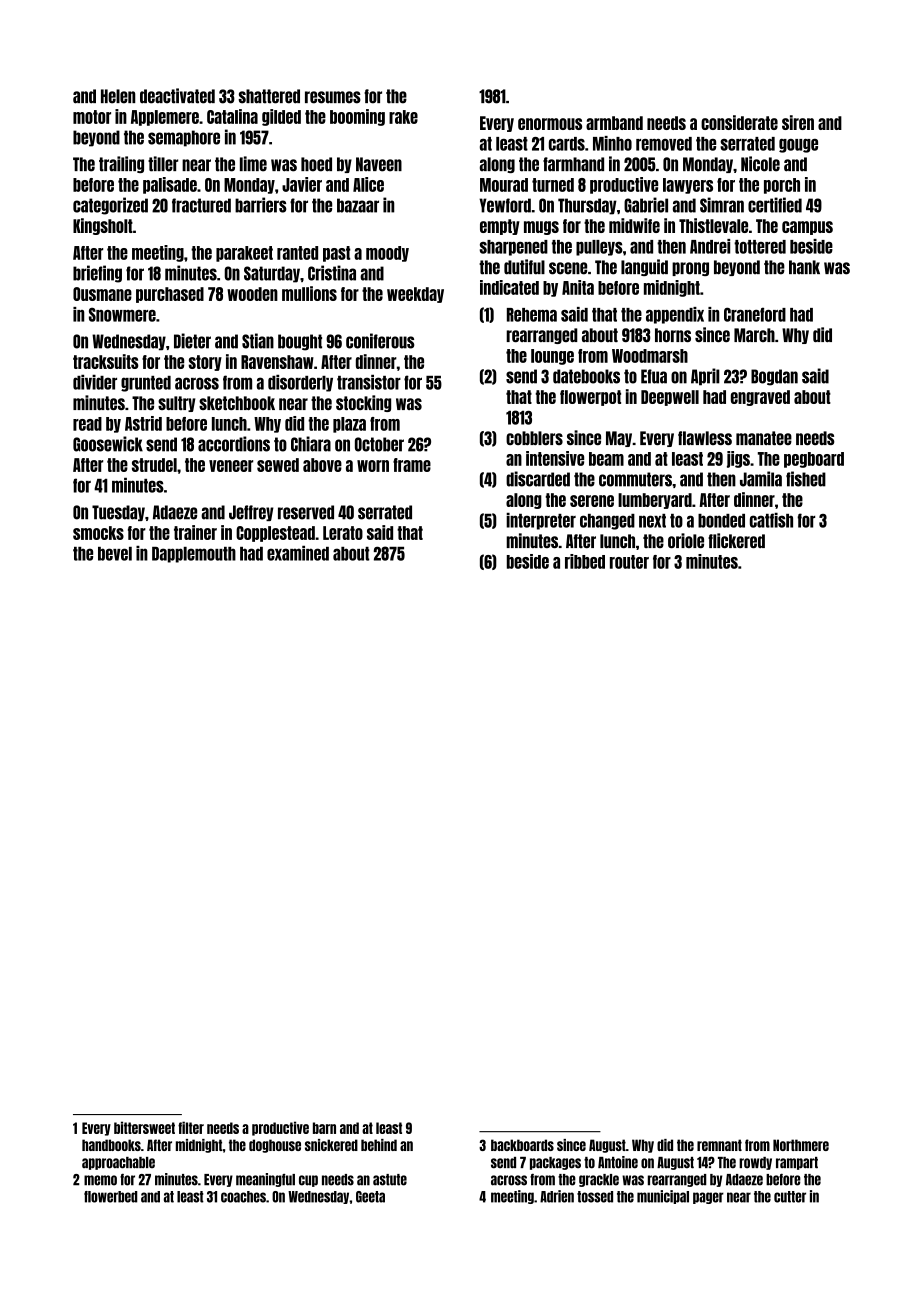 This image has height=1311, width=924. I want to click on resumes, so click(333, 97).
